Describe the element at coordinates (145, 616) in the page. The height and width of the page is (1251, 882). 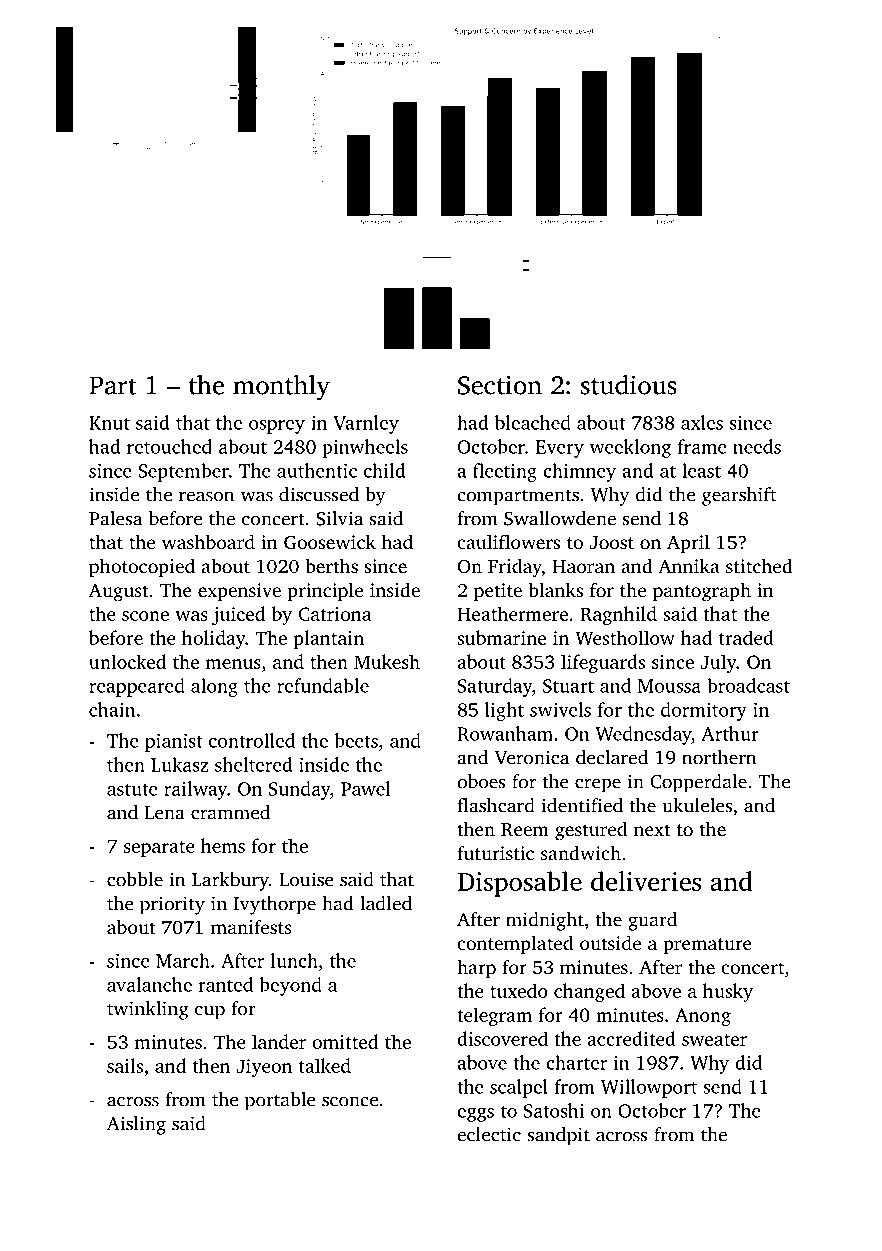
I see `scone` at that location.
